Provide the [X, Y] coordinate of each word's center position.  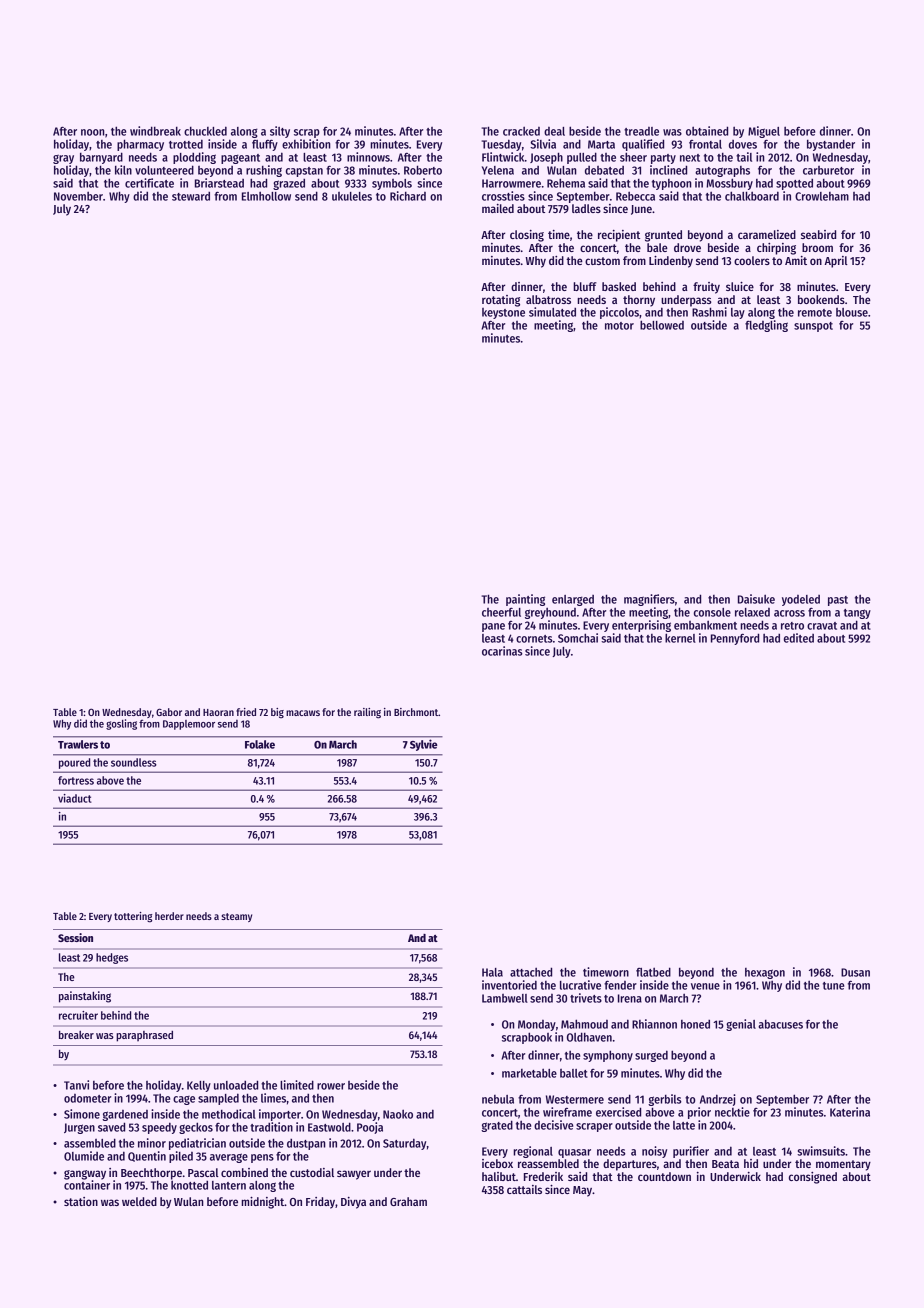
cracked [521, 131]
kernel [680, 638]
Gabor [169, 712]
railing [367, 713]
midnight [262, 1203]
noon [93, 132]
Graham [408, 1201]
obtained [707, 131]
